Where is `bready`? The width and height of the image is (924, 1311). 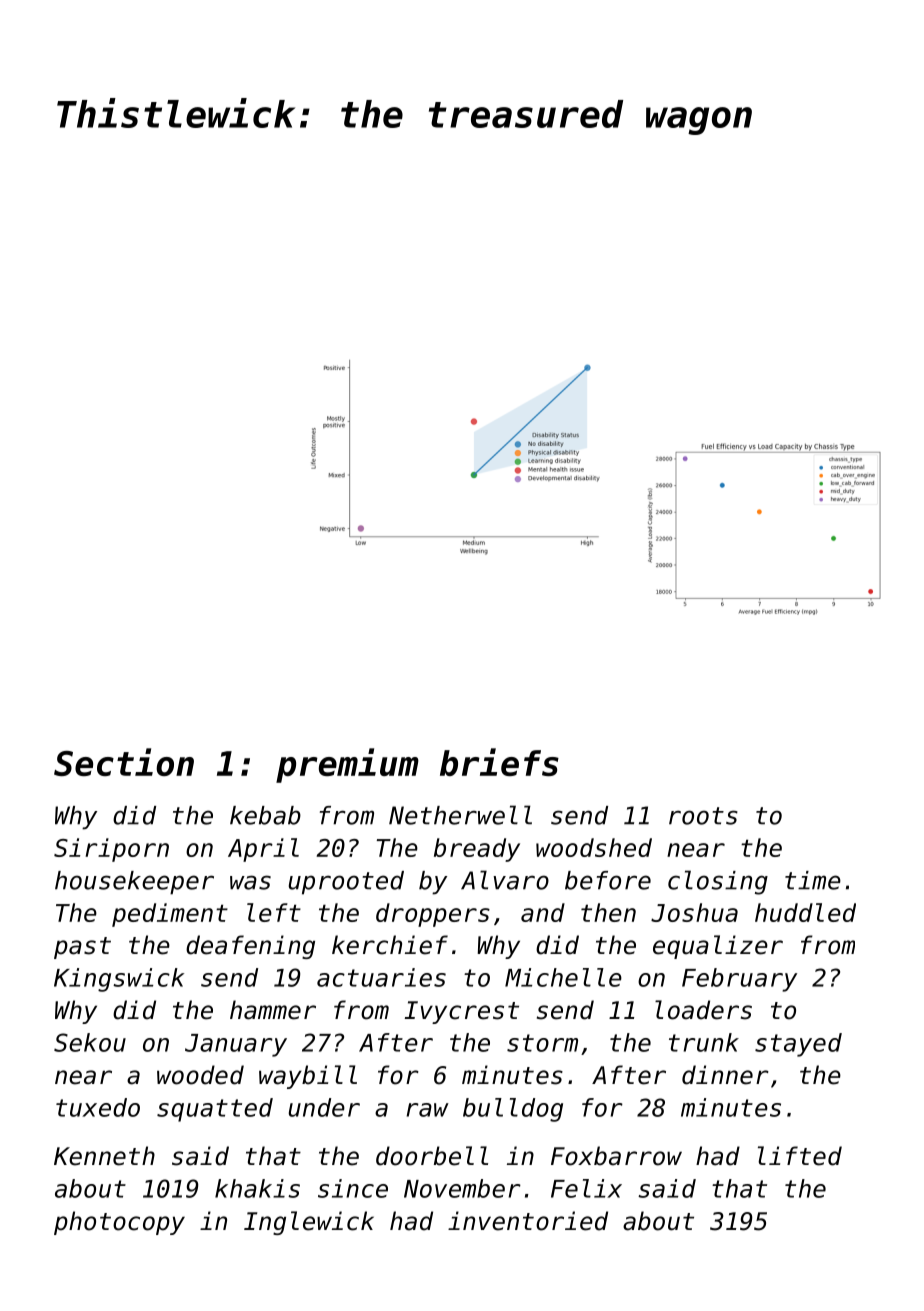 bready is located at coordinates (477, 850).
